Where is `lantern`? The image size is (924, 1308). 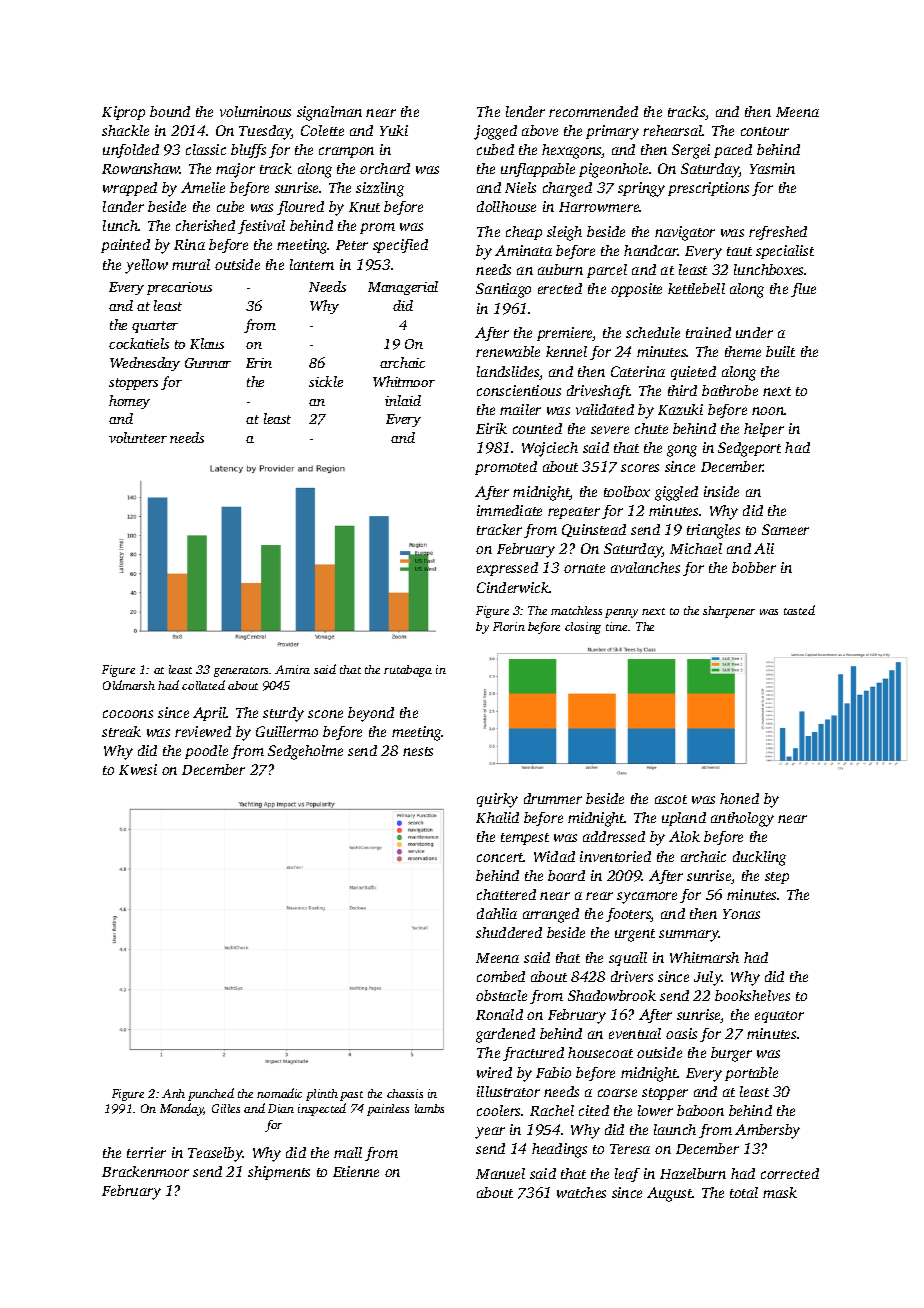 lantern is located at coordinates (312, 264).
